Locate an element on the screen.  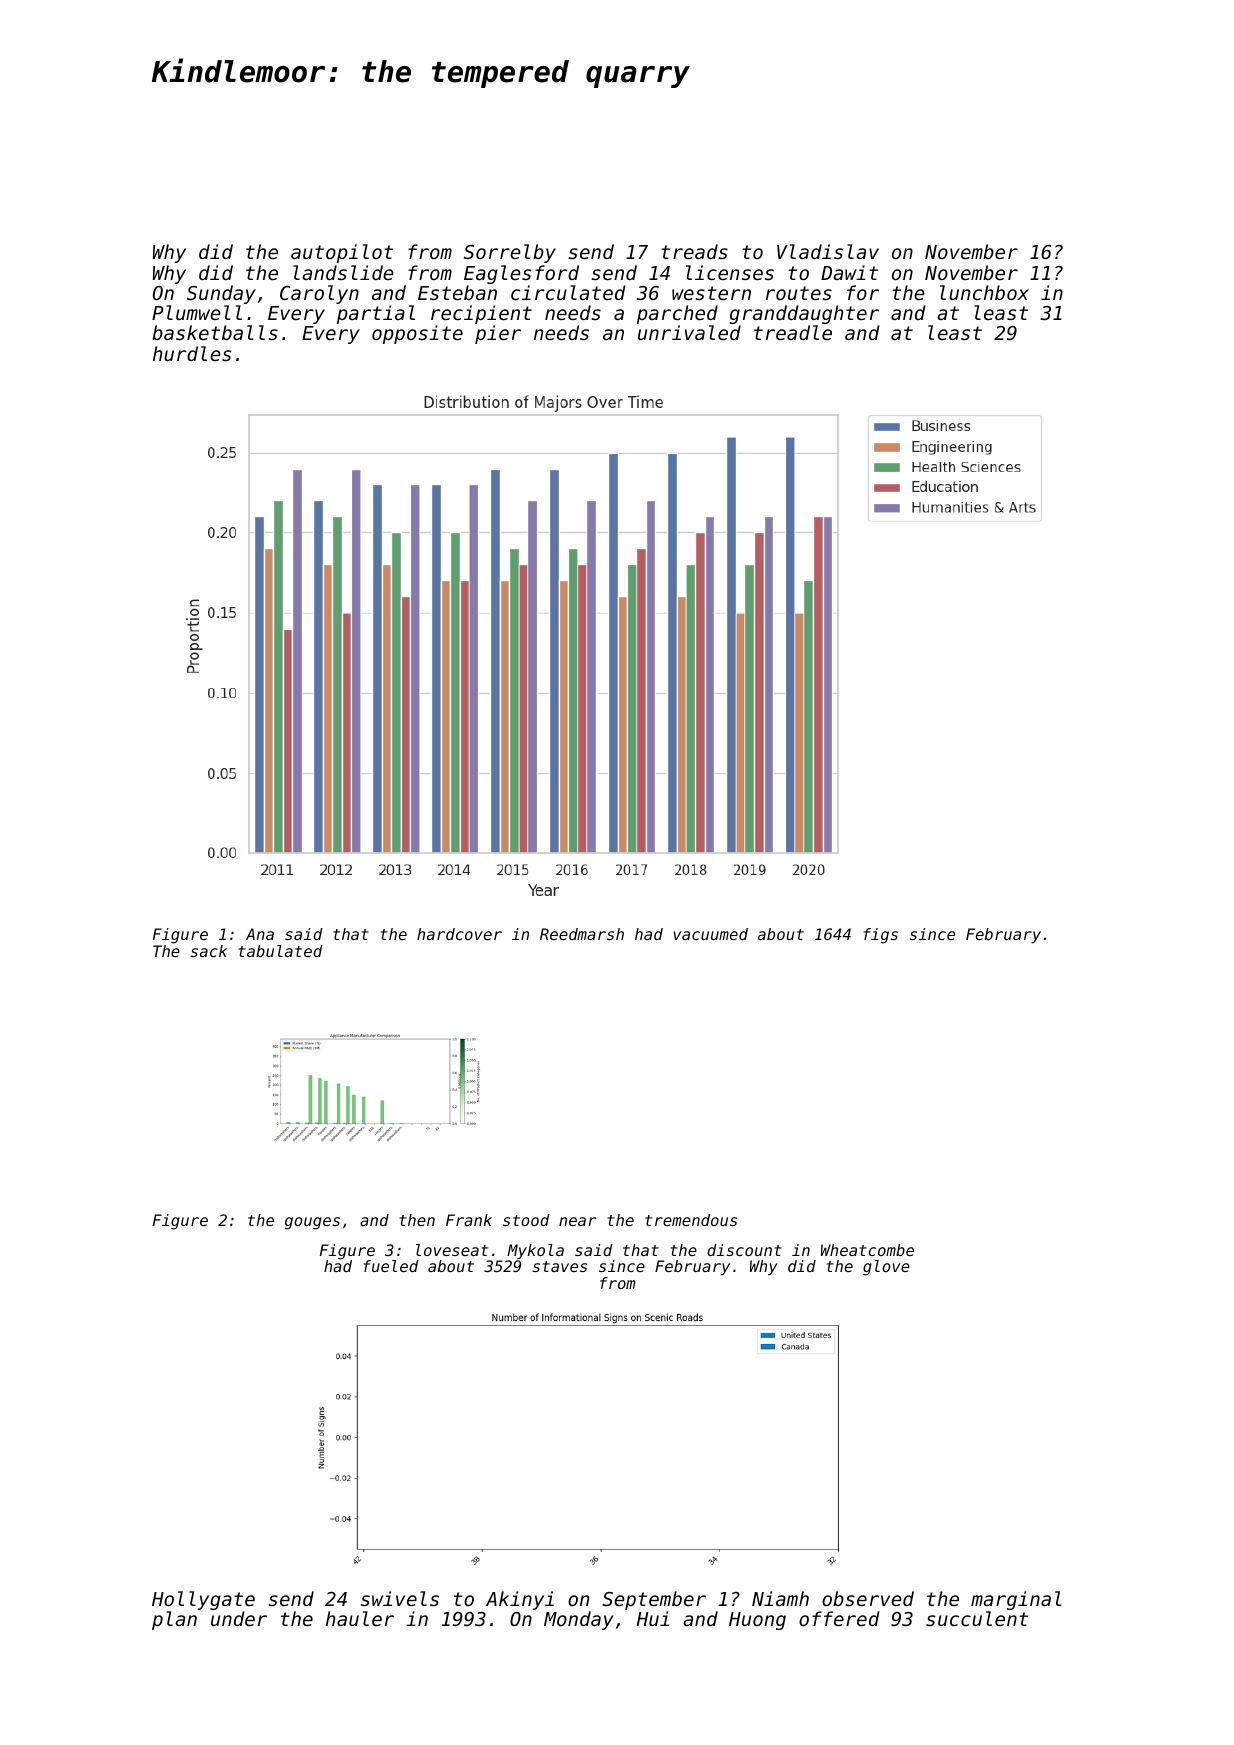
glove is located at coordinates (886, 1268).
